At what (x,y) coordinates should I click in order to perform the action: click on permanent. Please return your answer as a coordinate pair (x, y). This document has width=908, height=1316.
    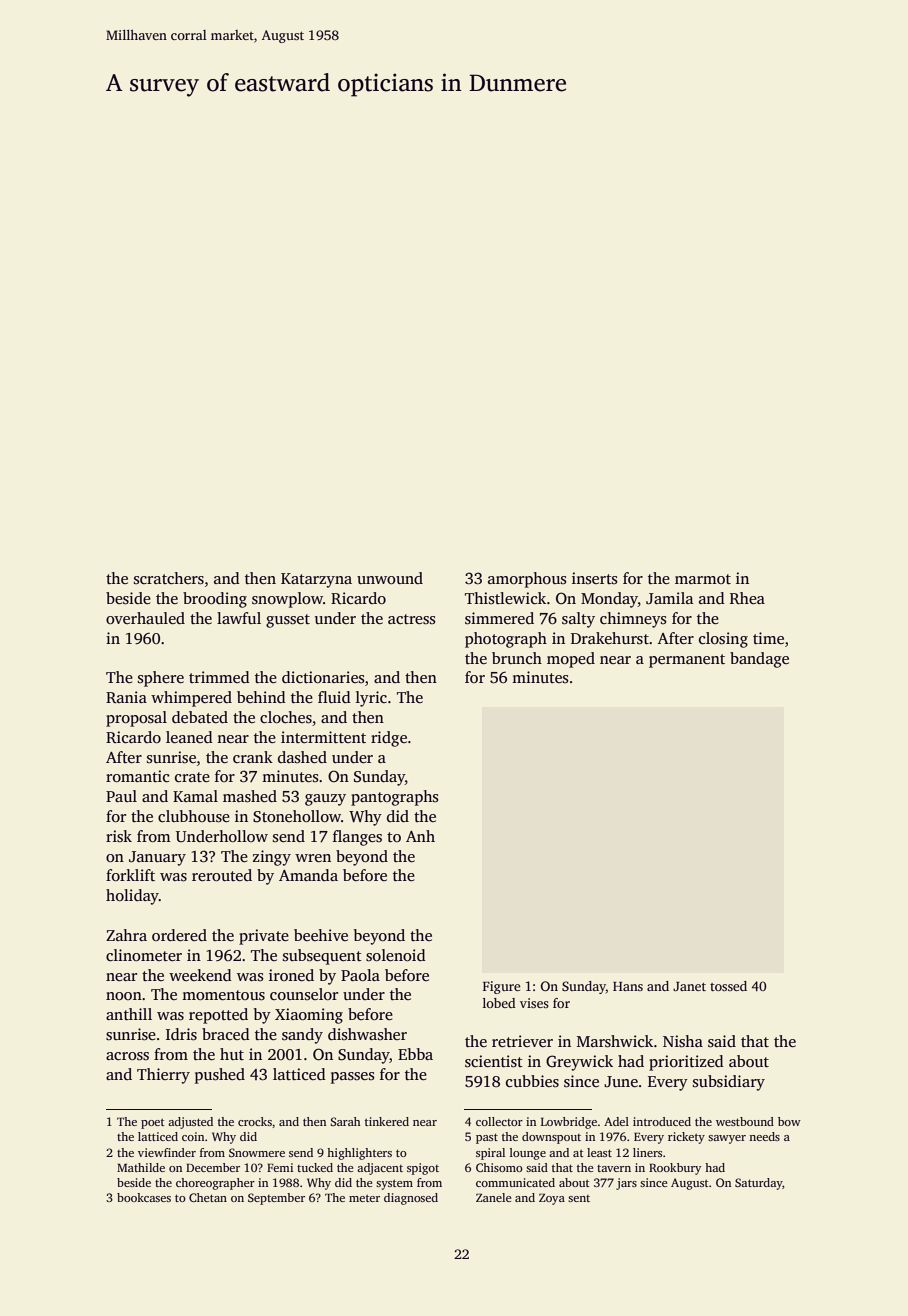
    Looking at the image, I should click on (687, 661).
